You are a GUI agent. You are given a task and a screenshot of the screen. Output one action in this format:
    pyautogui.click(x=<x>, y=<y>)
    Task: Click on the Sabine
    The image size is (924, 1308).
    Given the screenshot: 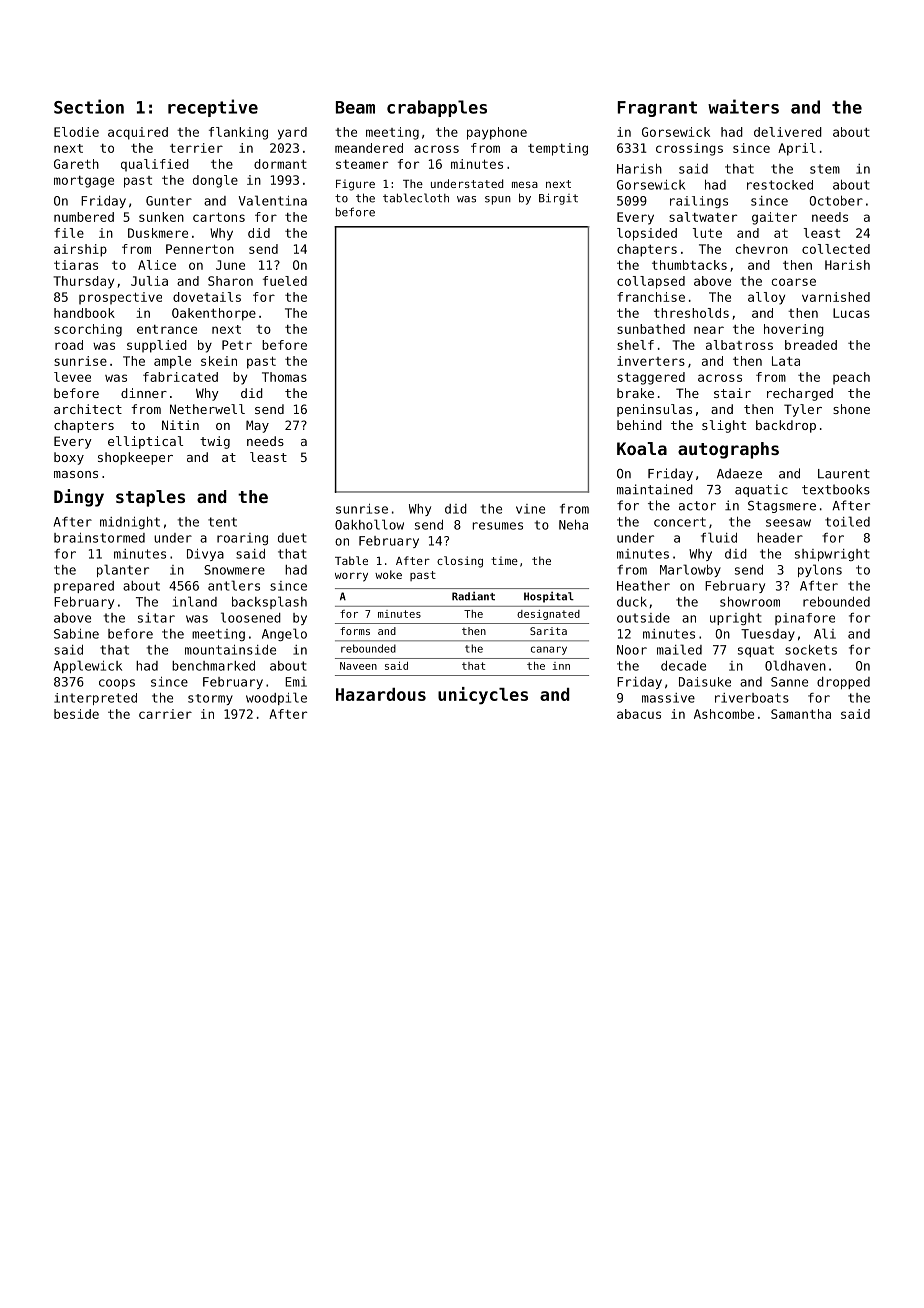 What is the action you would take?
    pyautogui.click(x=76, y=634)
